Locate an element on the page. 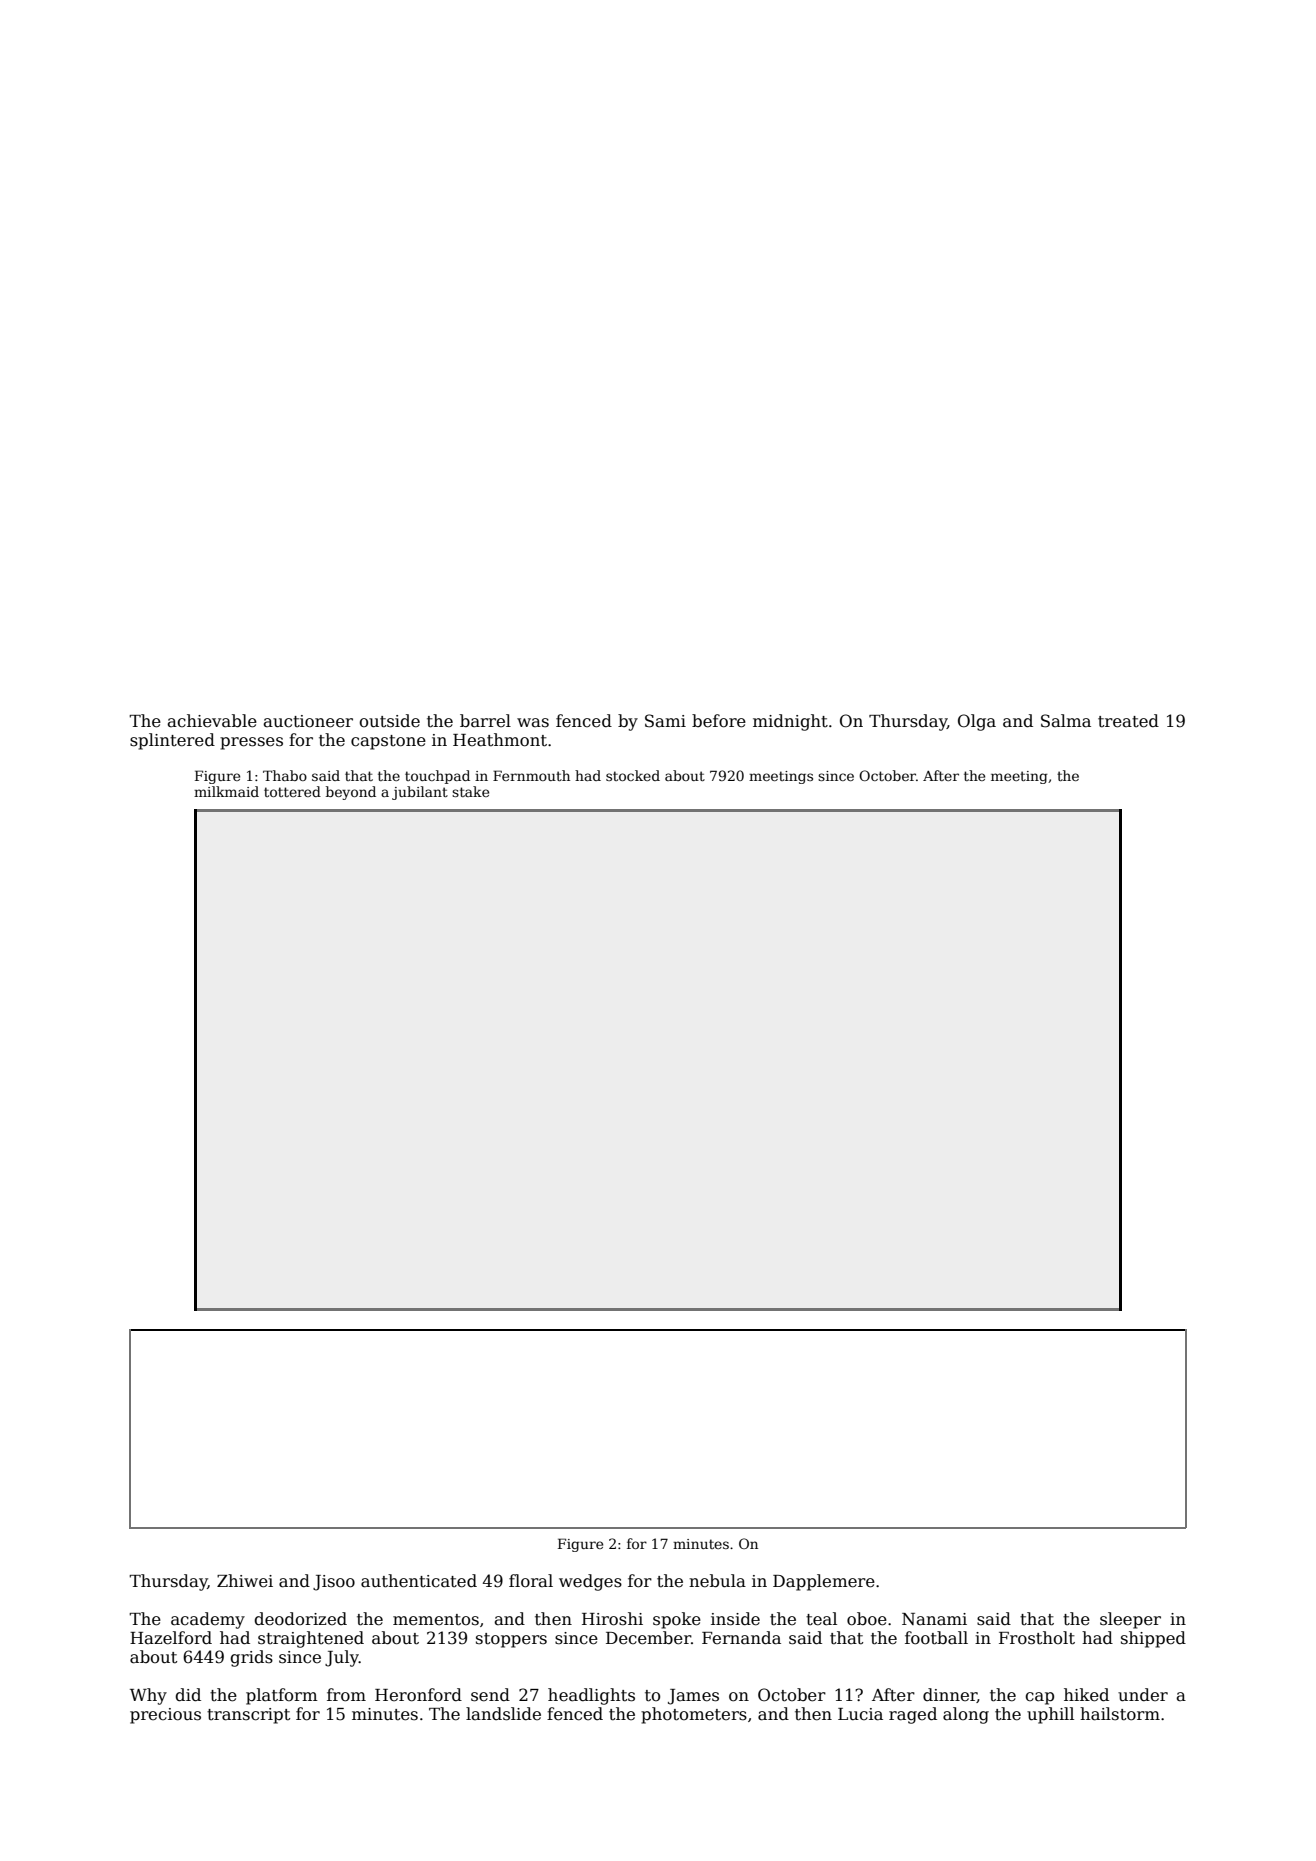 The width and height of the page is (1316, 1861). stake is located at coordinates (470, 791).
